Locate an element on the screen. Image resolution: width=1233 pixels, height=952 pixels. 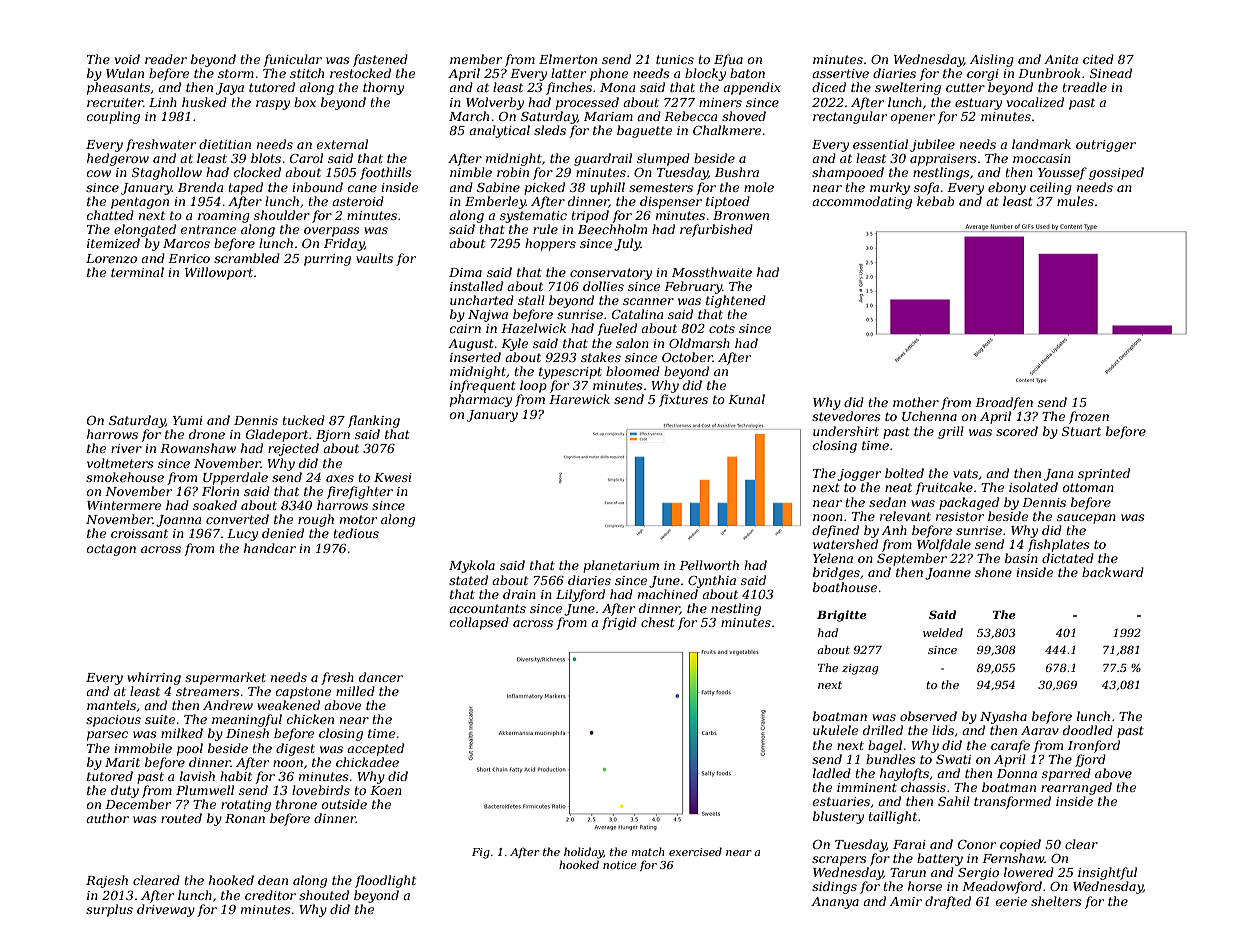
tucked is located at coordinates (304, 420).
